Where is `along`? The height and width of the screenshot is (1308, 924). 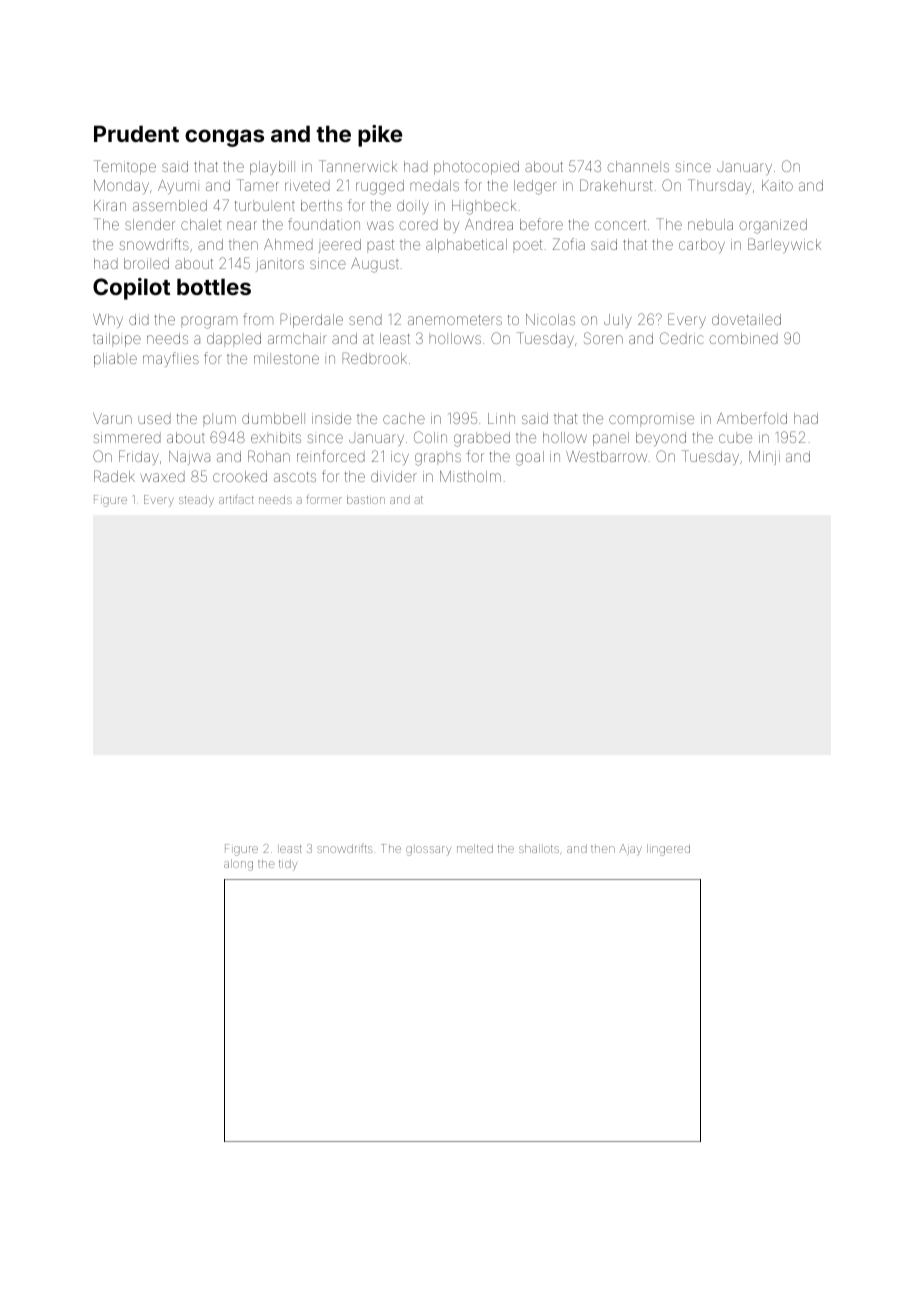 along is located at coordinates (238, 865).
